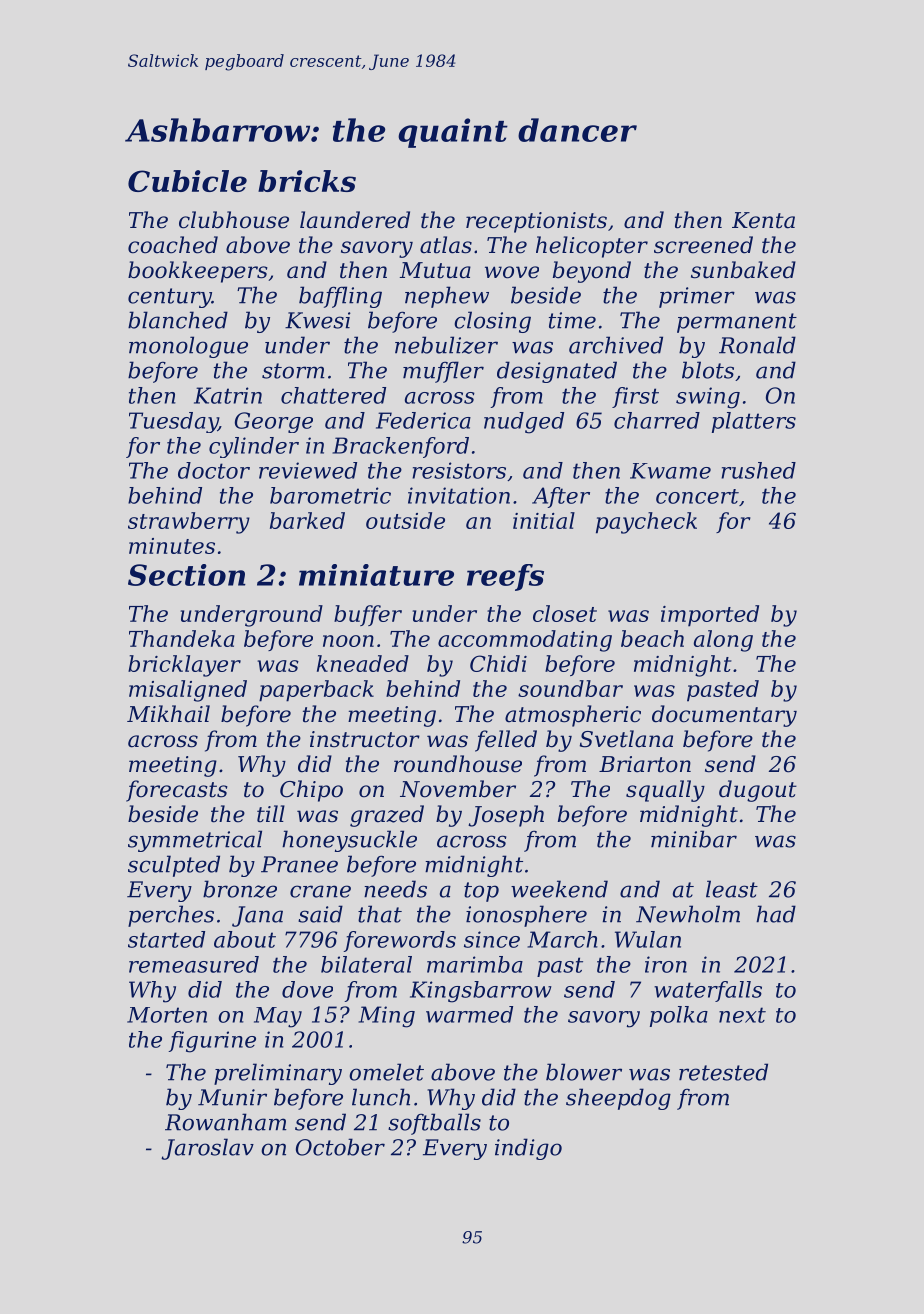 The height and width of the image is (1314, 924). What do you see at coordinates (666, 964) in the image?
I see `iron` at bounding box center [666, 964].
